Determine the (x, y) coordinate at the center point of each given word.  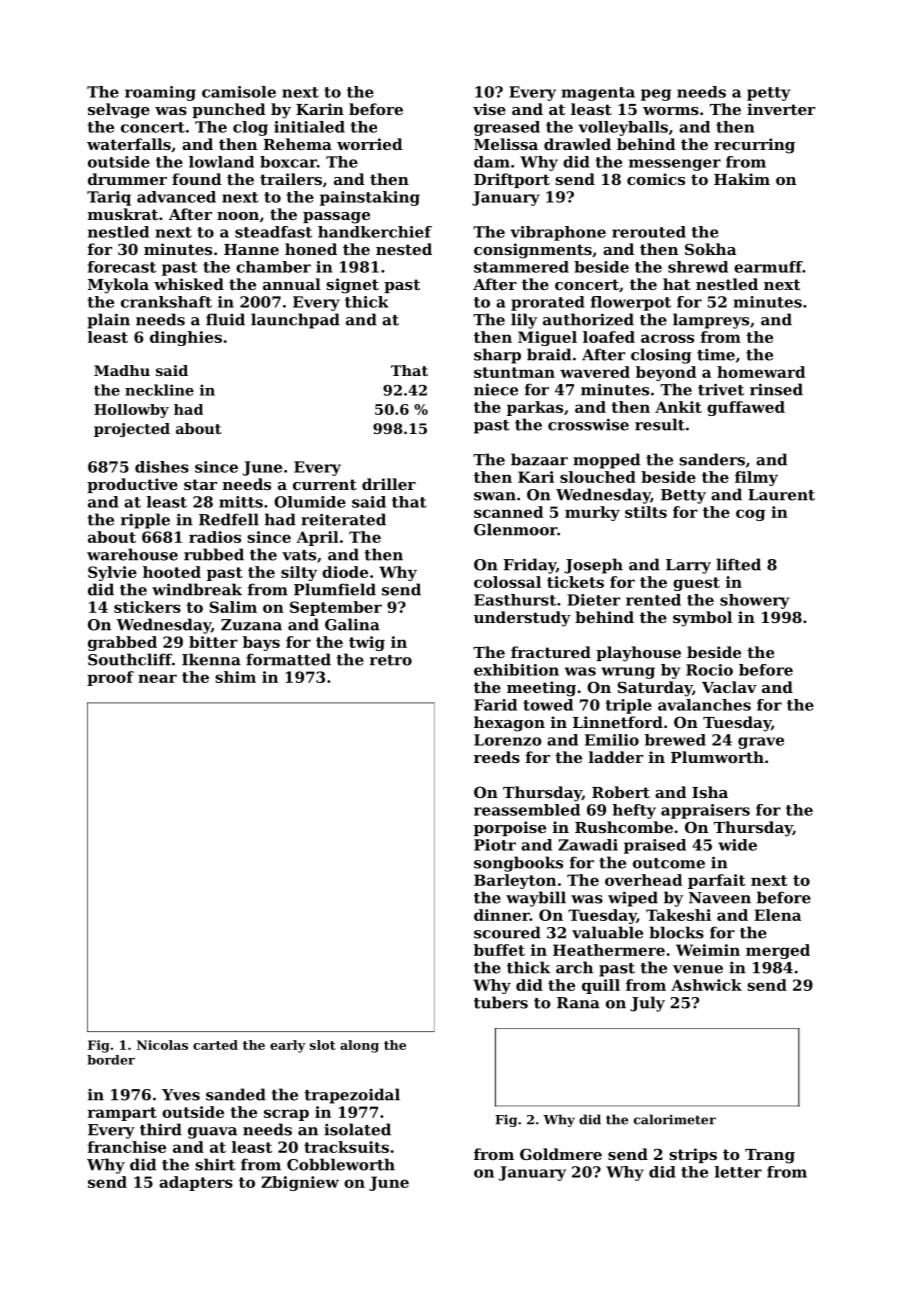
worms (671, 111)
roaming (160, 93)
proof (110, 678)
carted (215, 1045)
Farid (495, 705)
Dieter (593, 600)
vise (489, 109)
